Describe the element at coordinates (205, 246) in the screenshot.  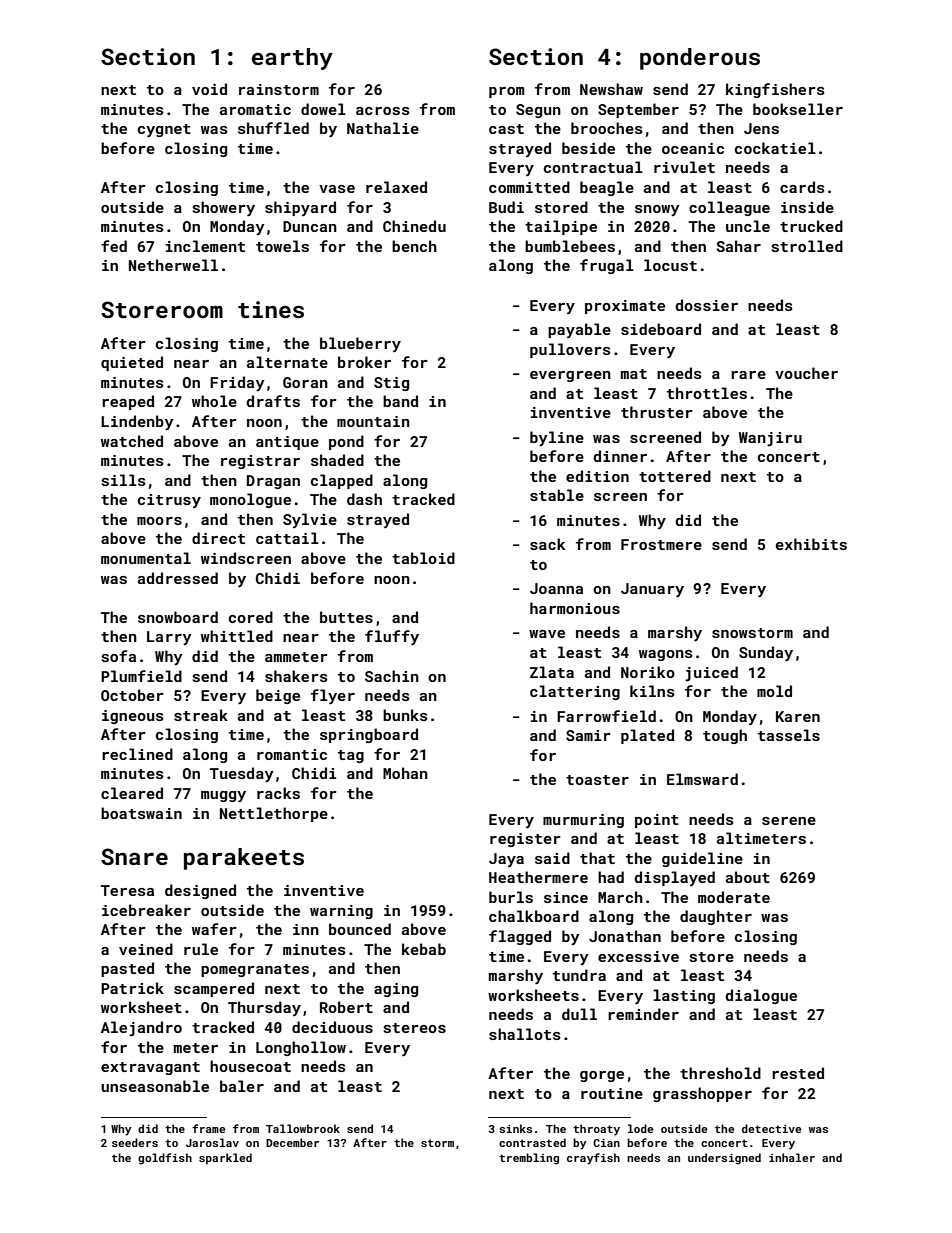
I see `inclement` at that location.
